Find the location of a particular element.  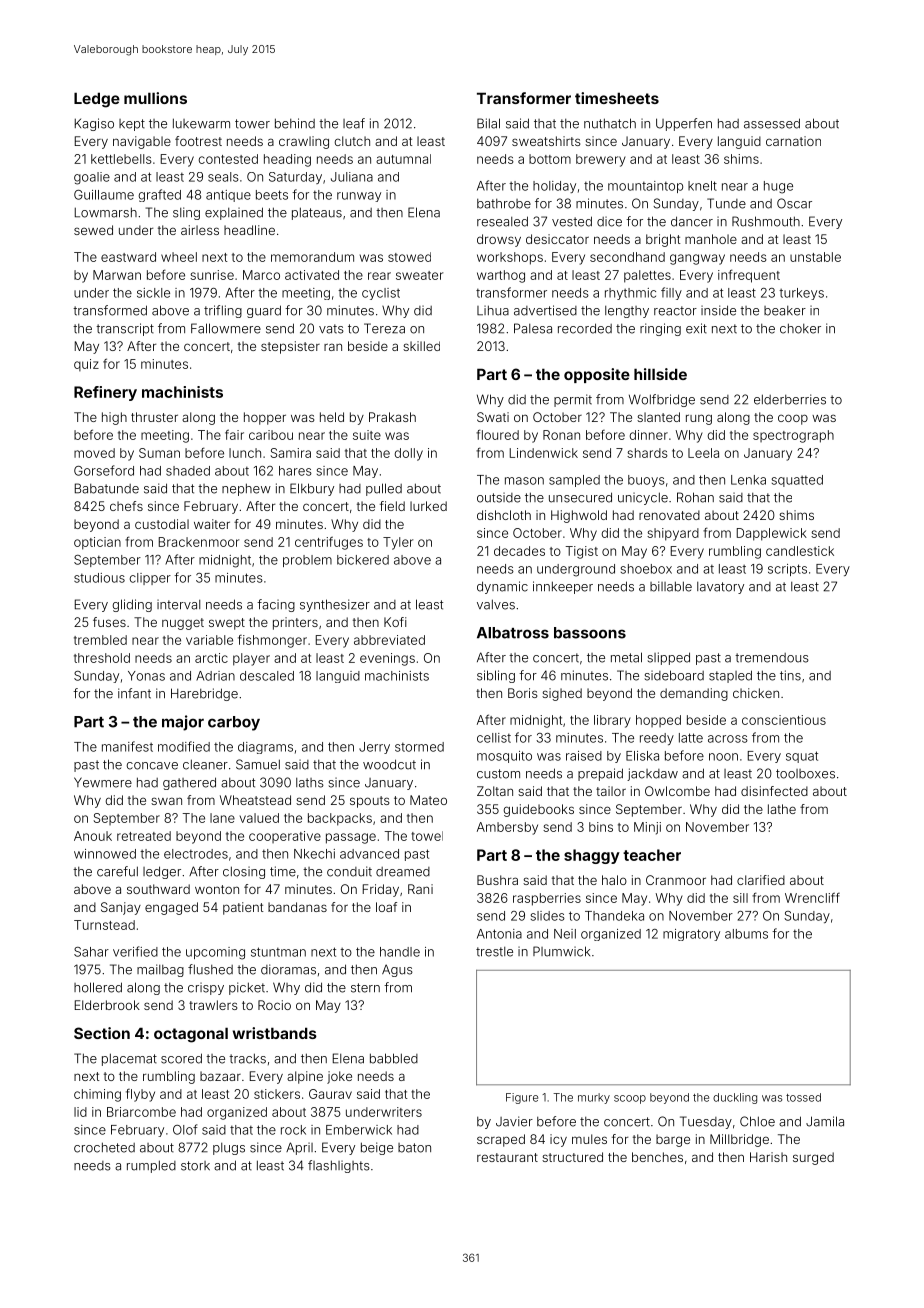

sighed is located at coordinates (562, 694).
